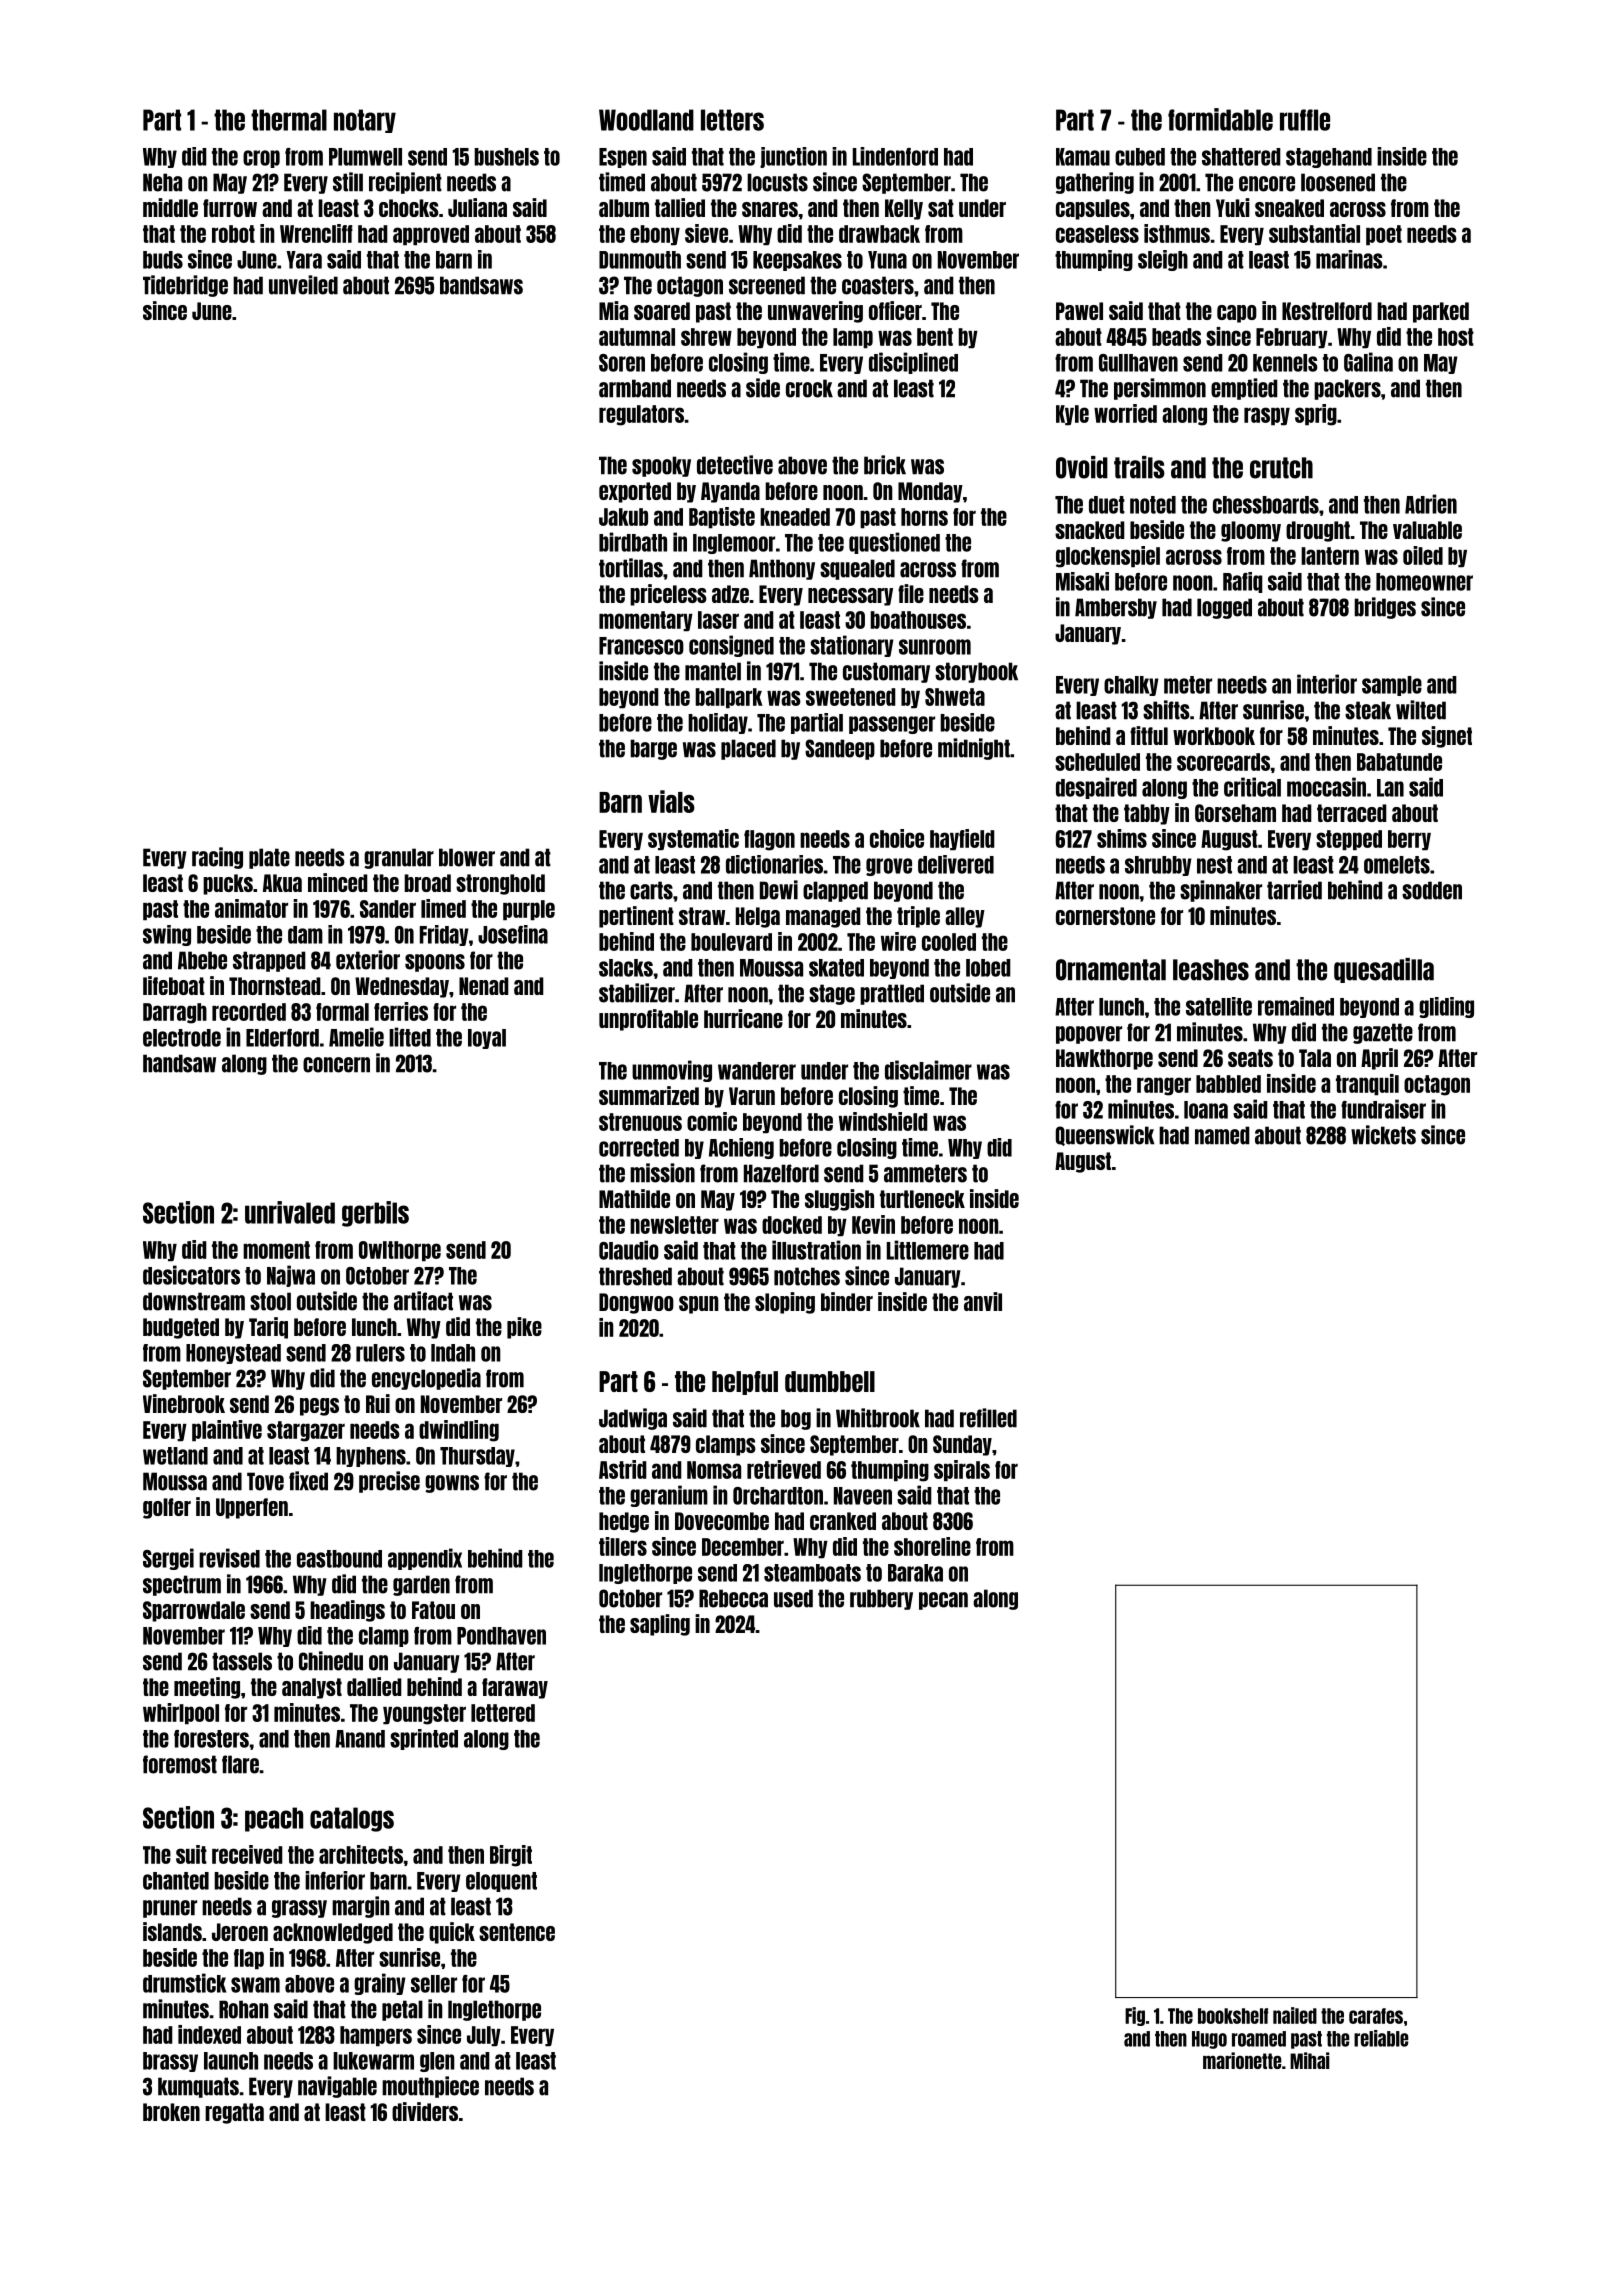 The height and width of the page is (2292, 1620). What do you see at coordinates (191, 1275) in the page?
I see `desiccators` at bounding box center [191, 1275].
